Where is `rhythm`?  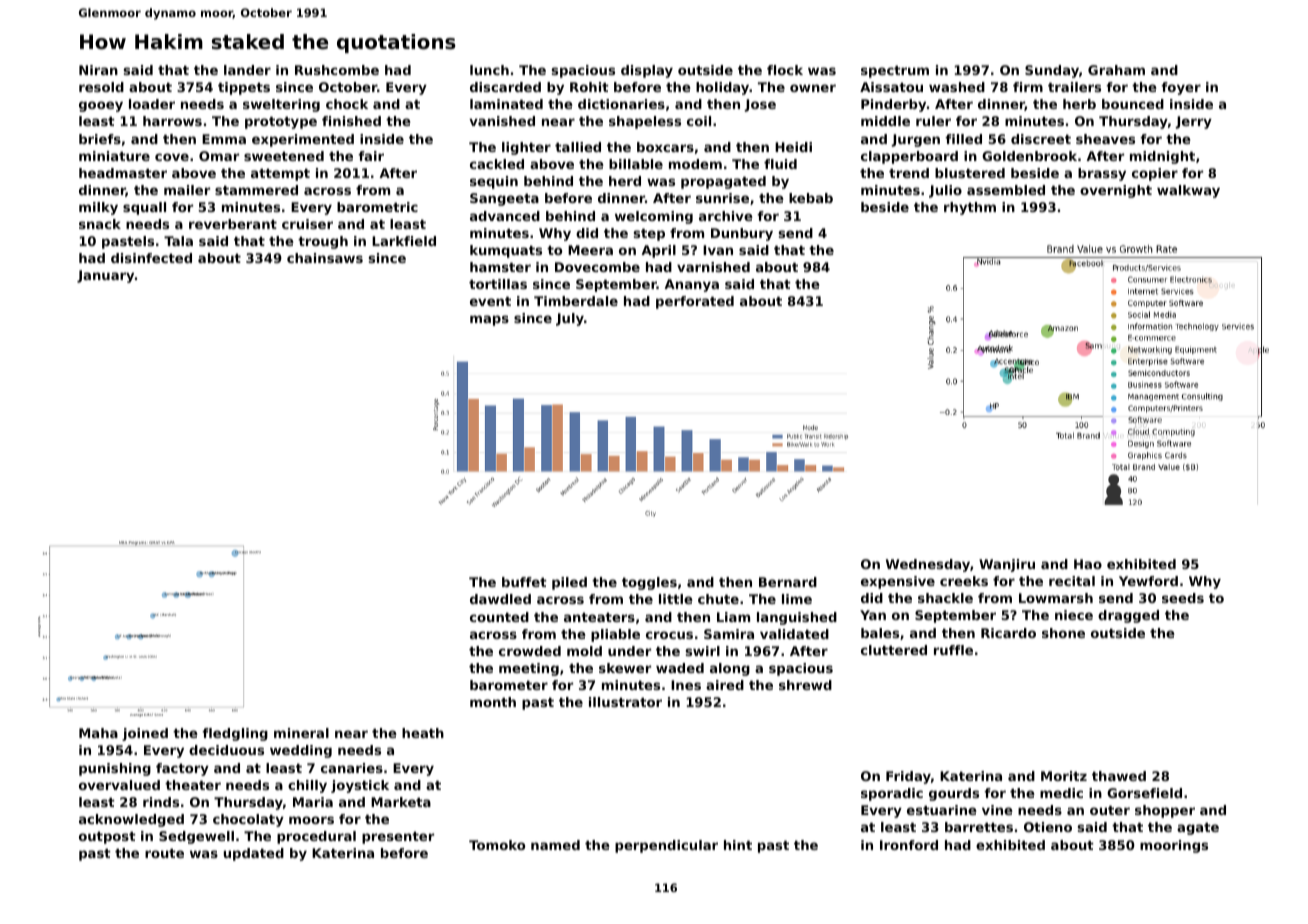
rhythm is located at coordinates (970, 208).
